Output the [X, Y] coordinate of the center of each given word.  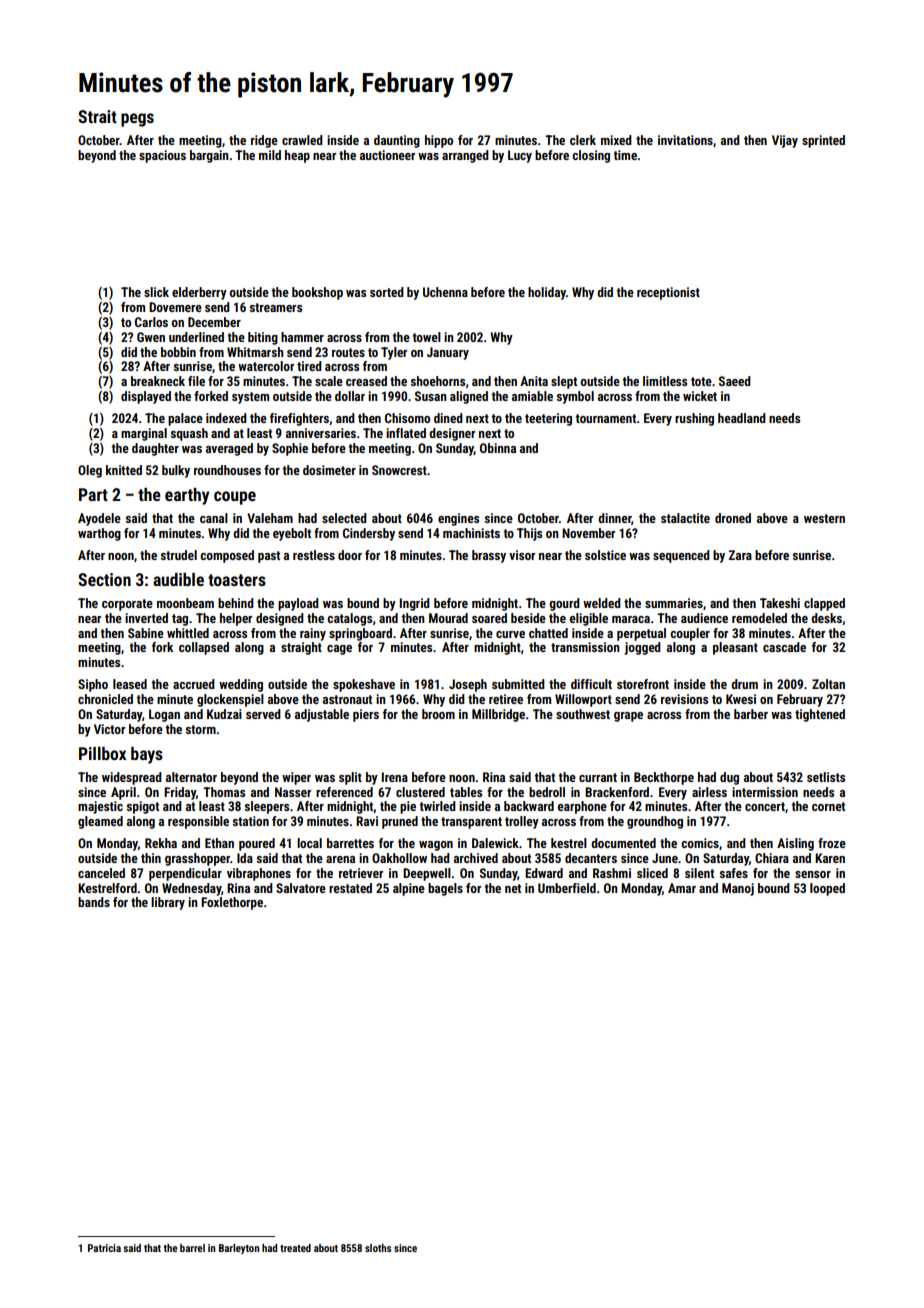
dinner [614, 518]
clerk [583, 140]
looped [827, 889]
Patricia [104, 1248]
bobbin [178, 352]
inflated [406, 433]
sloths [378, 1248]
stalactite [685, 518]
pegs [137, 120]
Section [104, 579]
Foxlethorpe [232, 903]
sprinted [823, 141]
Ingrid [415, 604]
